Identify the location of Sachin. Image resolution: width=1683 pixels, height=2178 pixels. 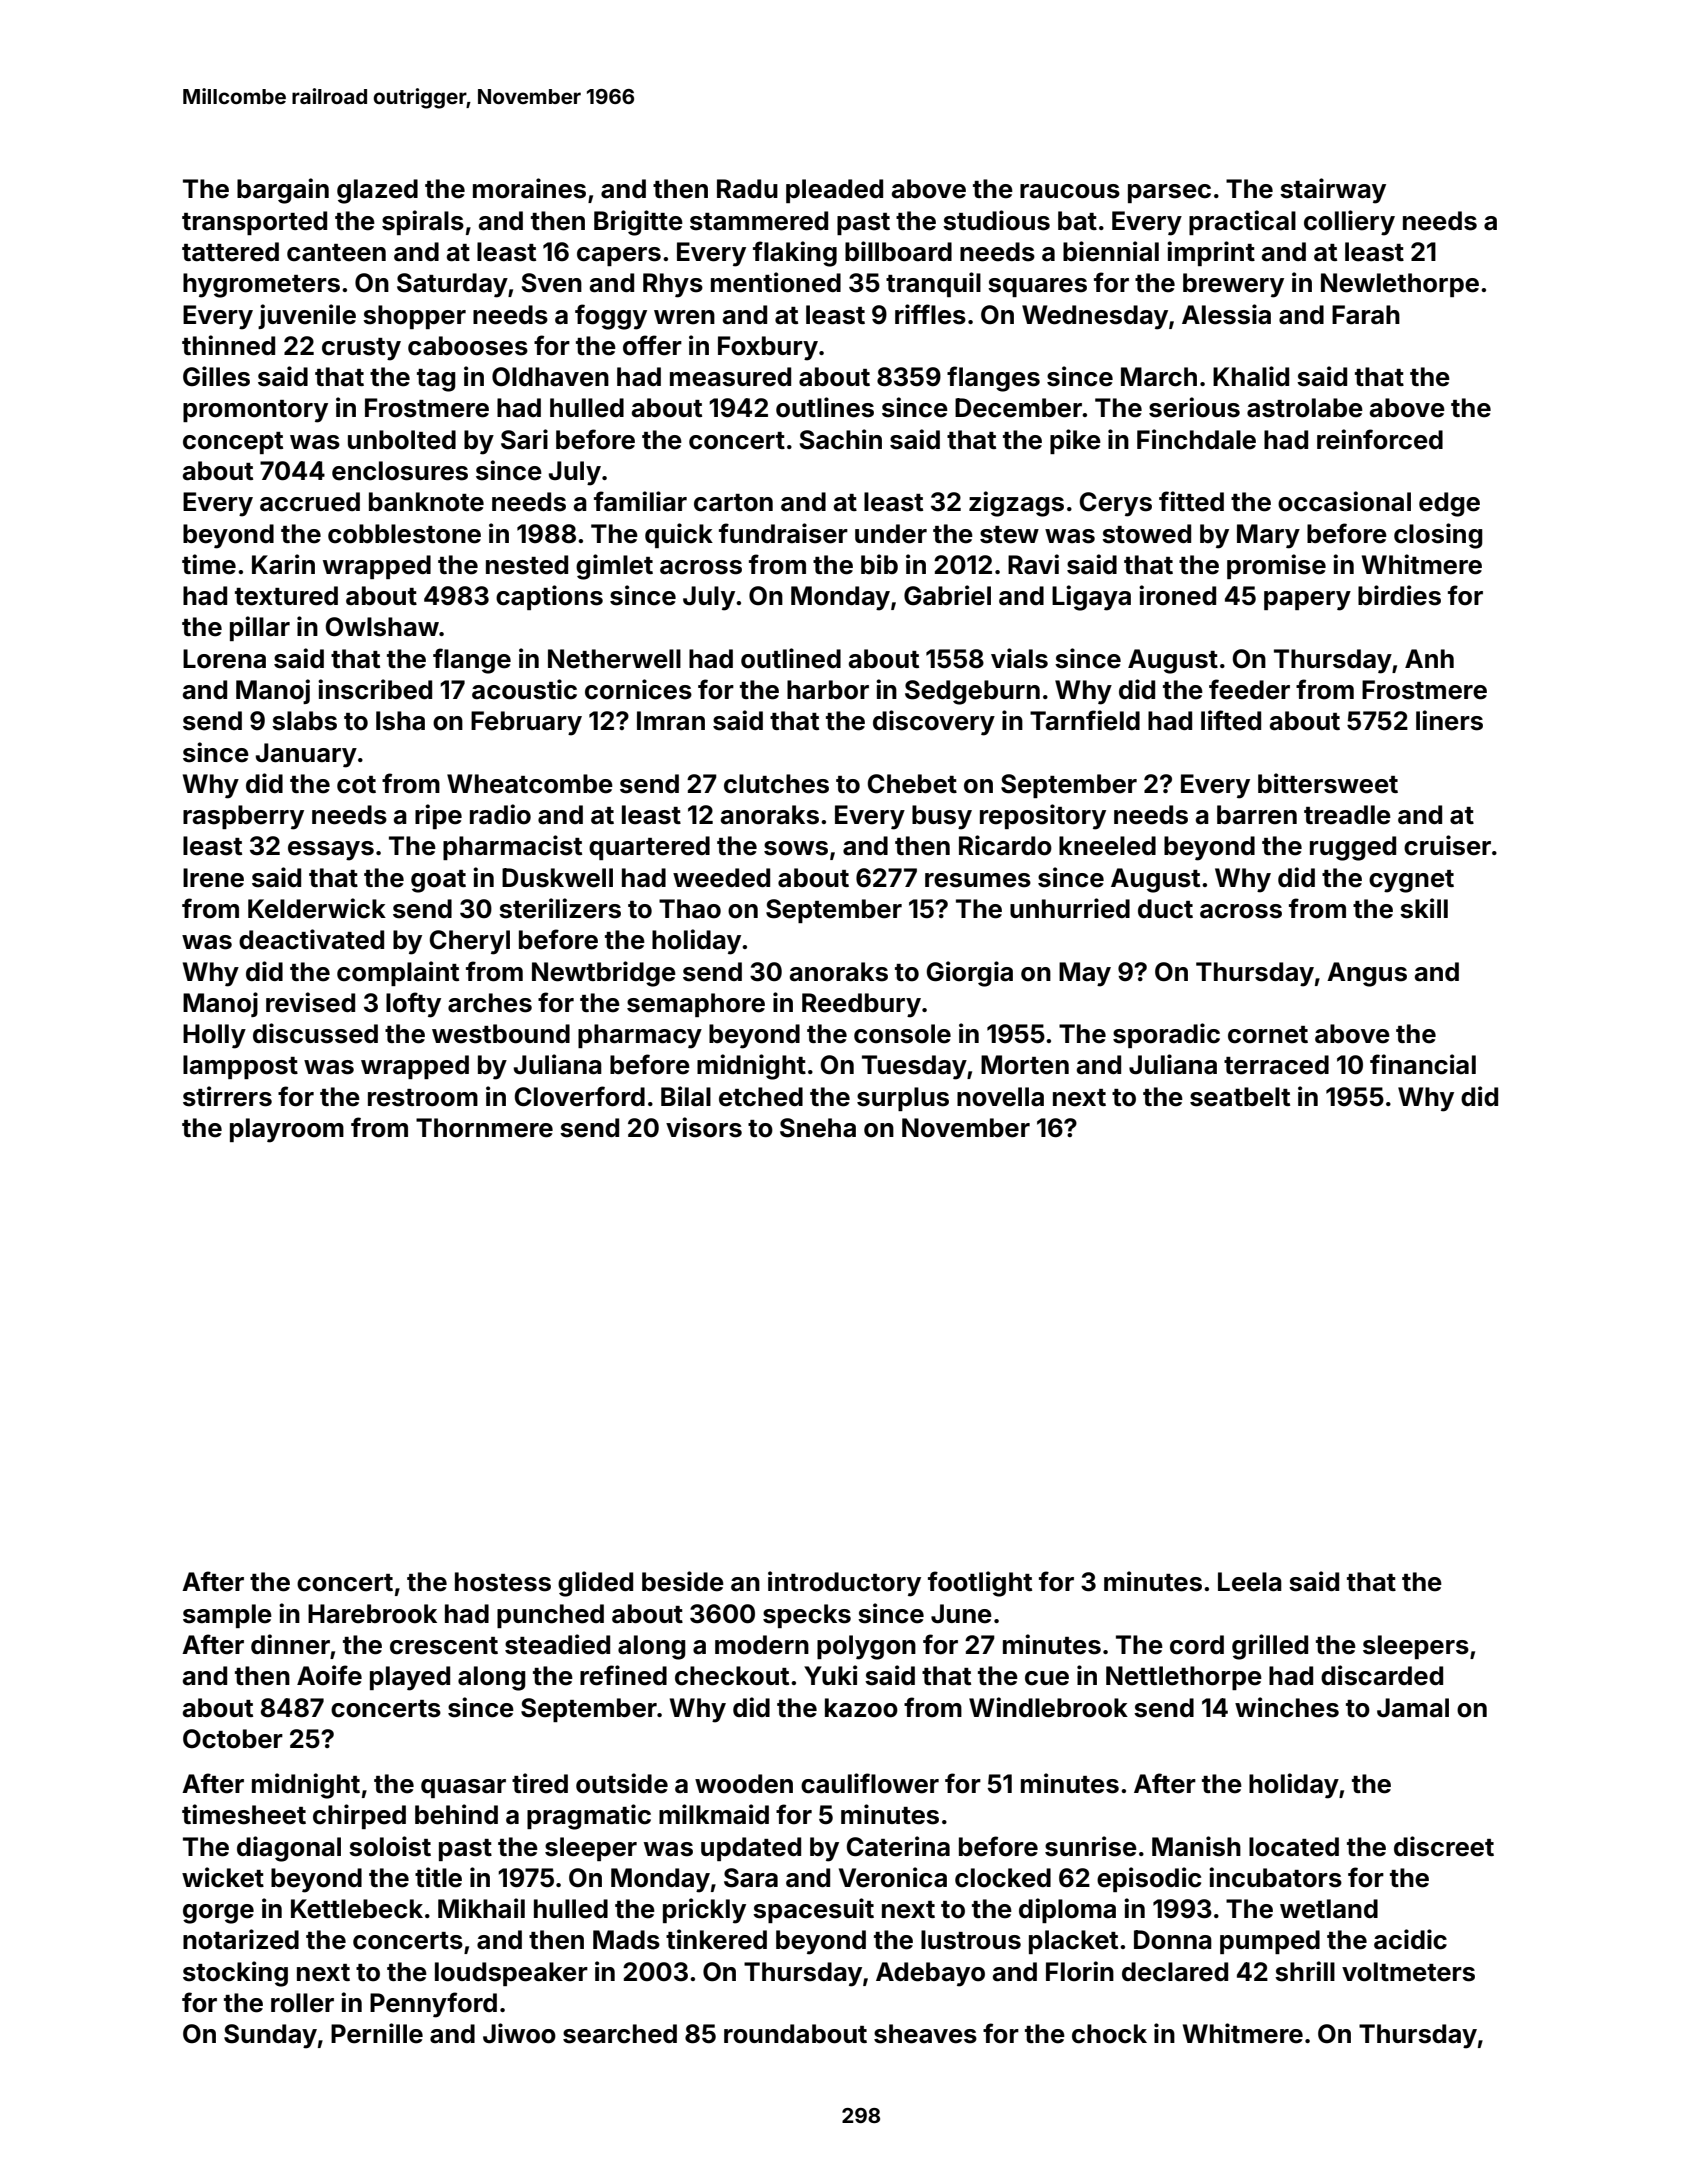
(841, 439).
